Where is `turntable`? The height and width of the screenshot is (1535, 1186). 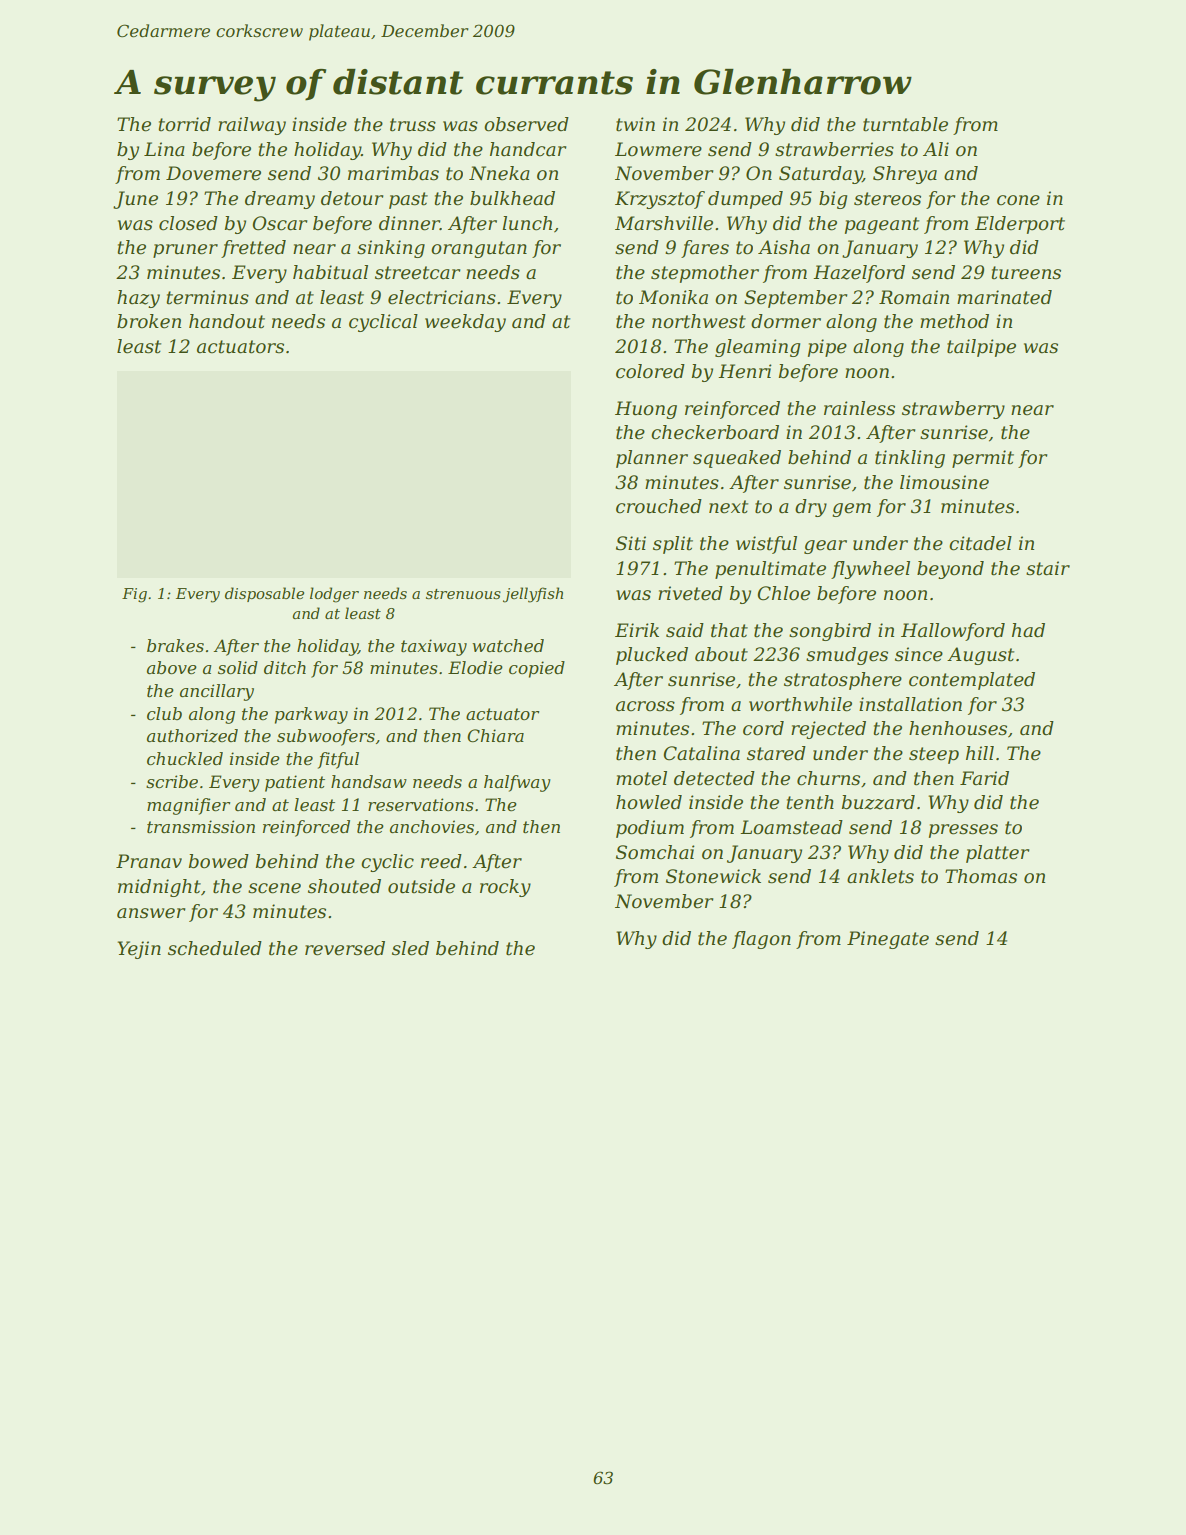 turntable is located at coordinates (905, 124).
